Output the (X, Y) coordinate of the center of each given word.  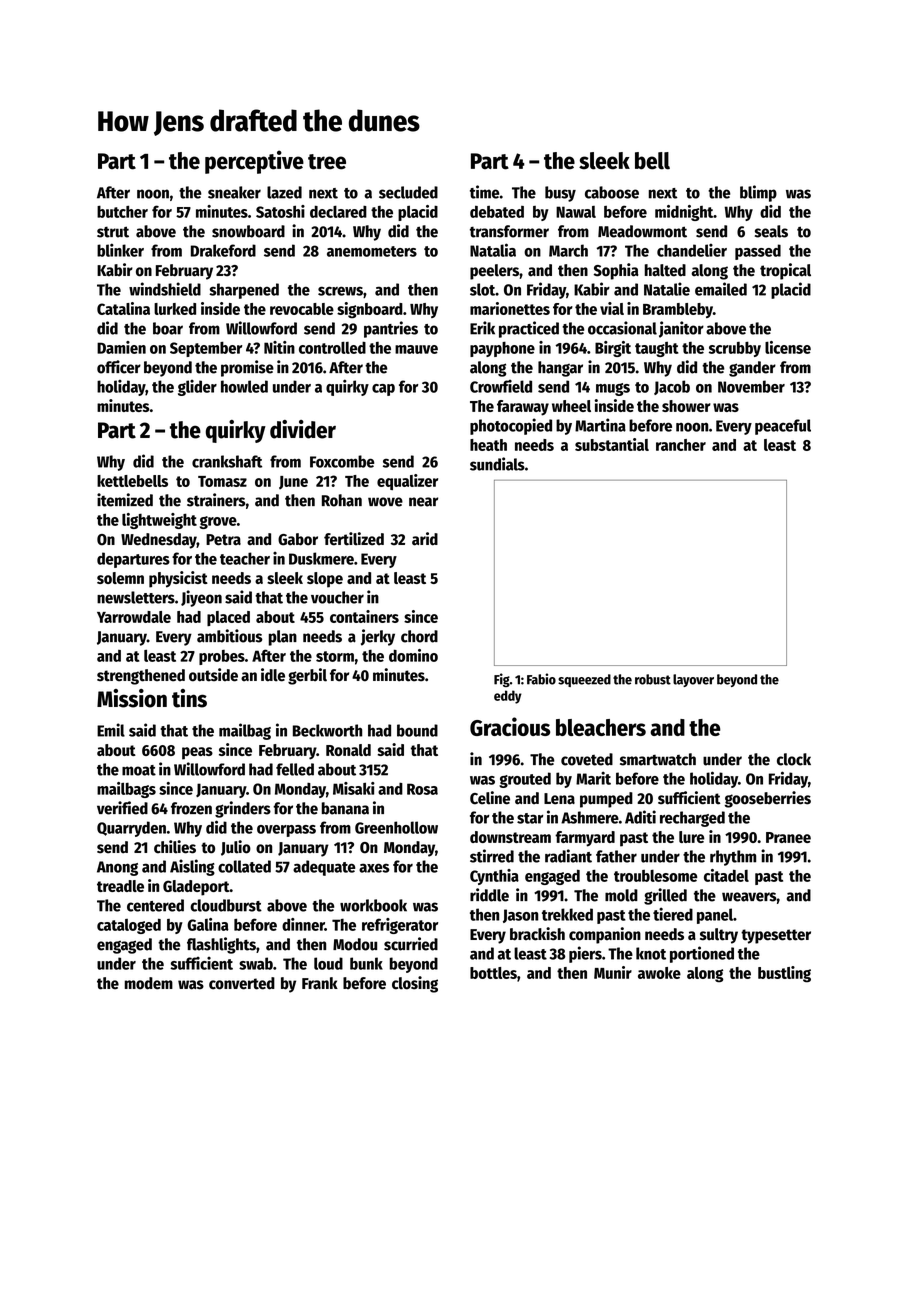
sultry (719, 936)
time (484, 192)
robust (653, 679)
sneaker (234, 192)
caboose (612, 192)
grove (218, 522)
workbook (373, 905)
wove (385, 502)
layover (693, 680)
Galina (208, 924)
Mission (132, 698)
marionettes (510, 308)
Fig (502, 680)
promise (247, 368)
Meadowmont (642, 231)
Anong (117, 868)
